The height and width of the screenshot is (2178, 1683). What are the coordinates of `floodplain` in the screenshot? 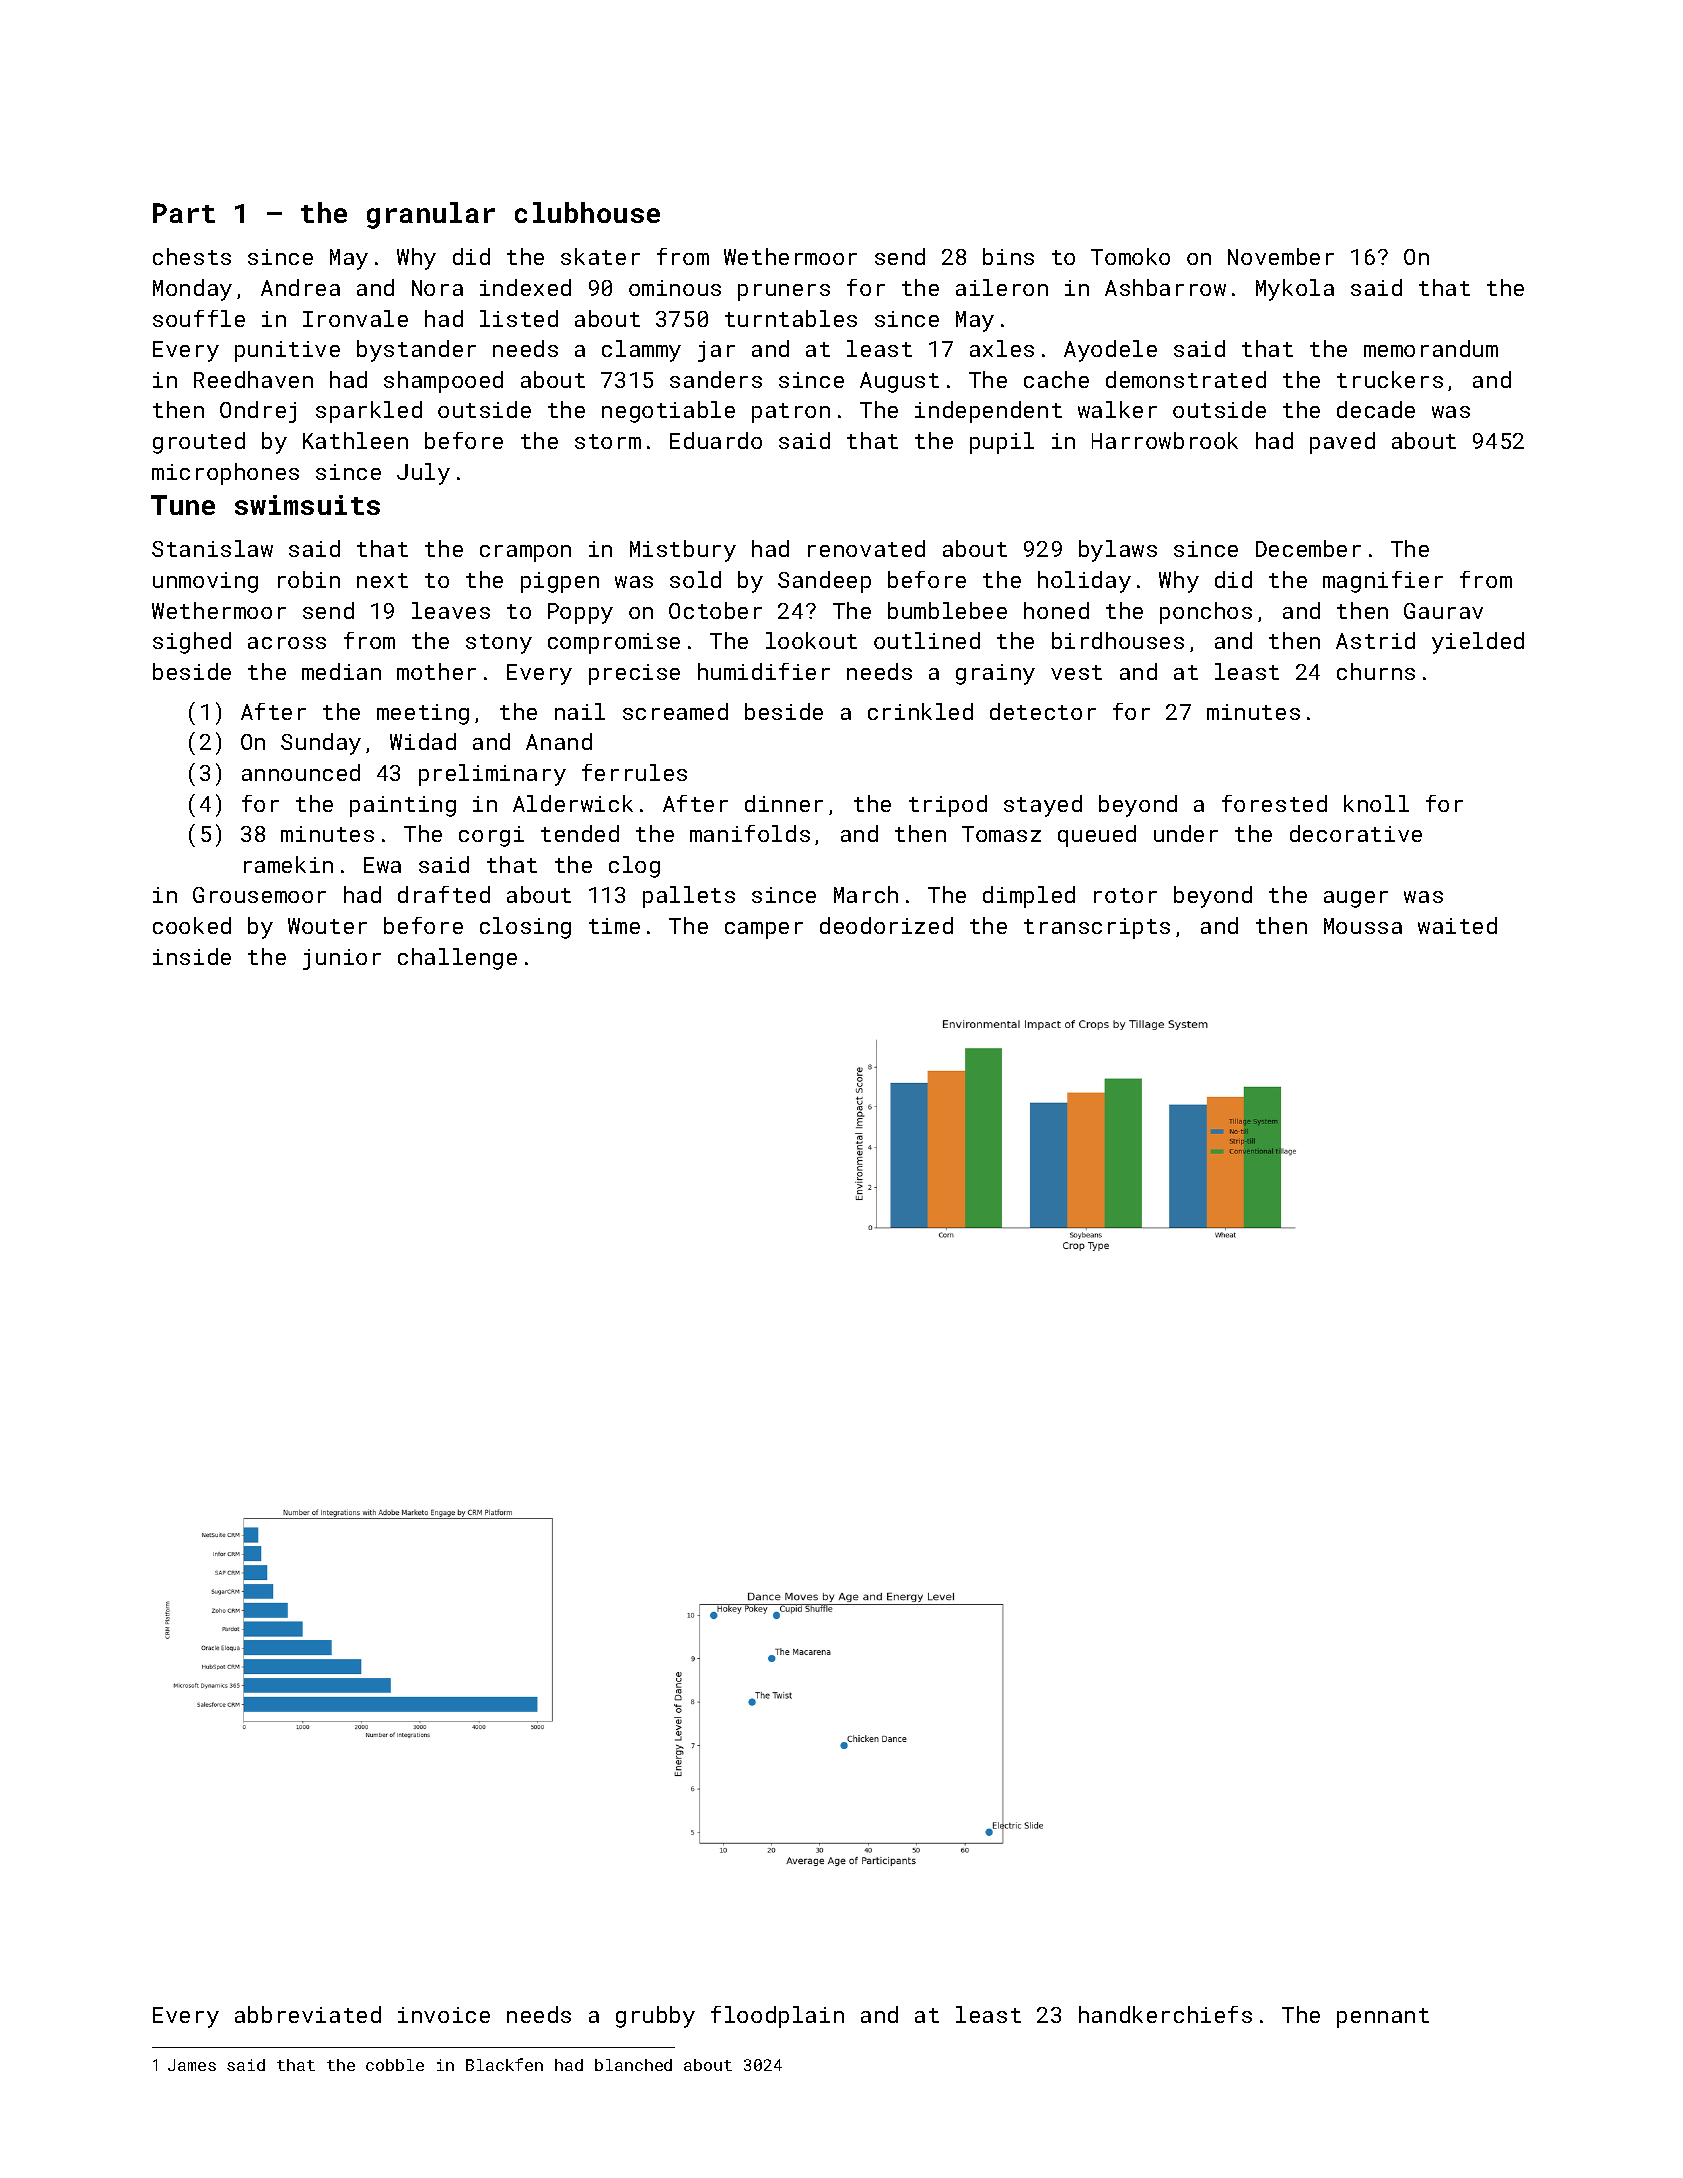 It's located at (777, 2017).
